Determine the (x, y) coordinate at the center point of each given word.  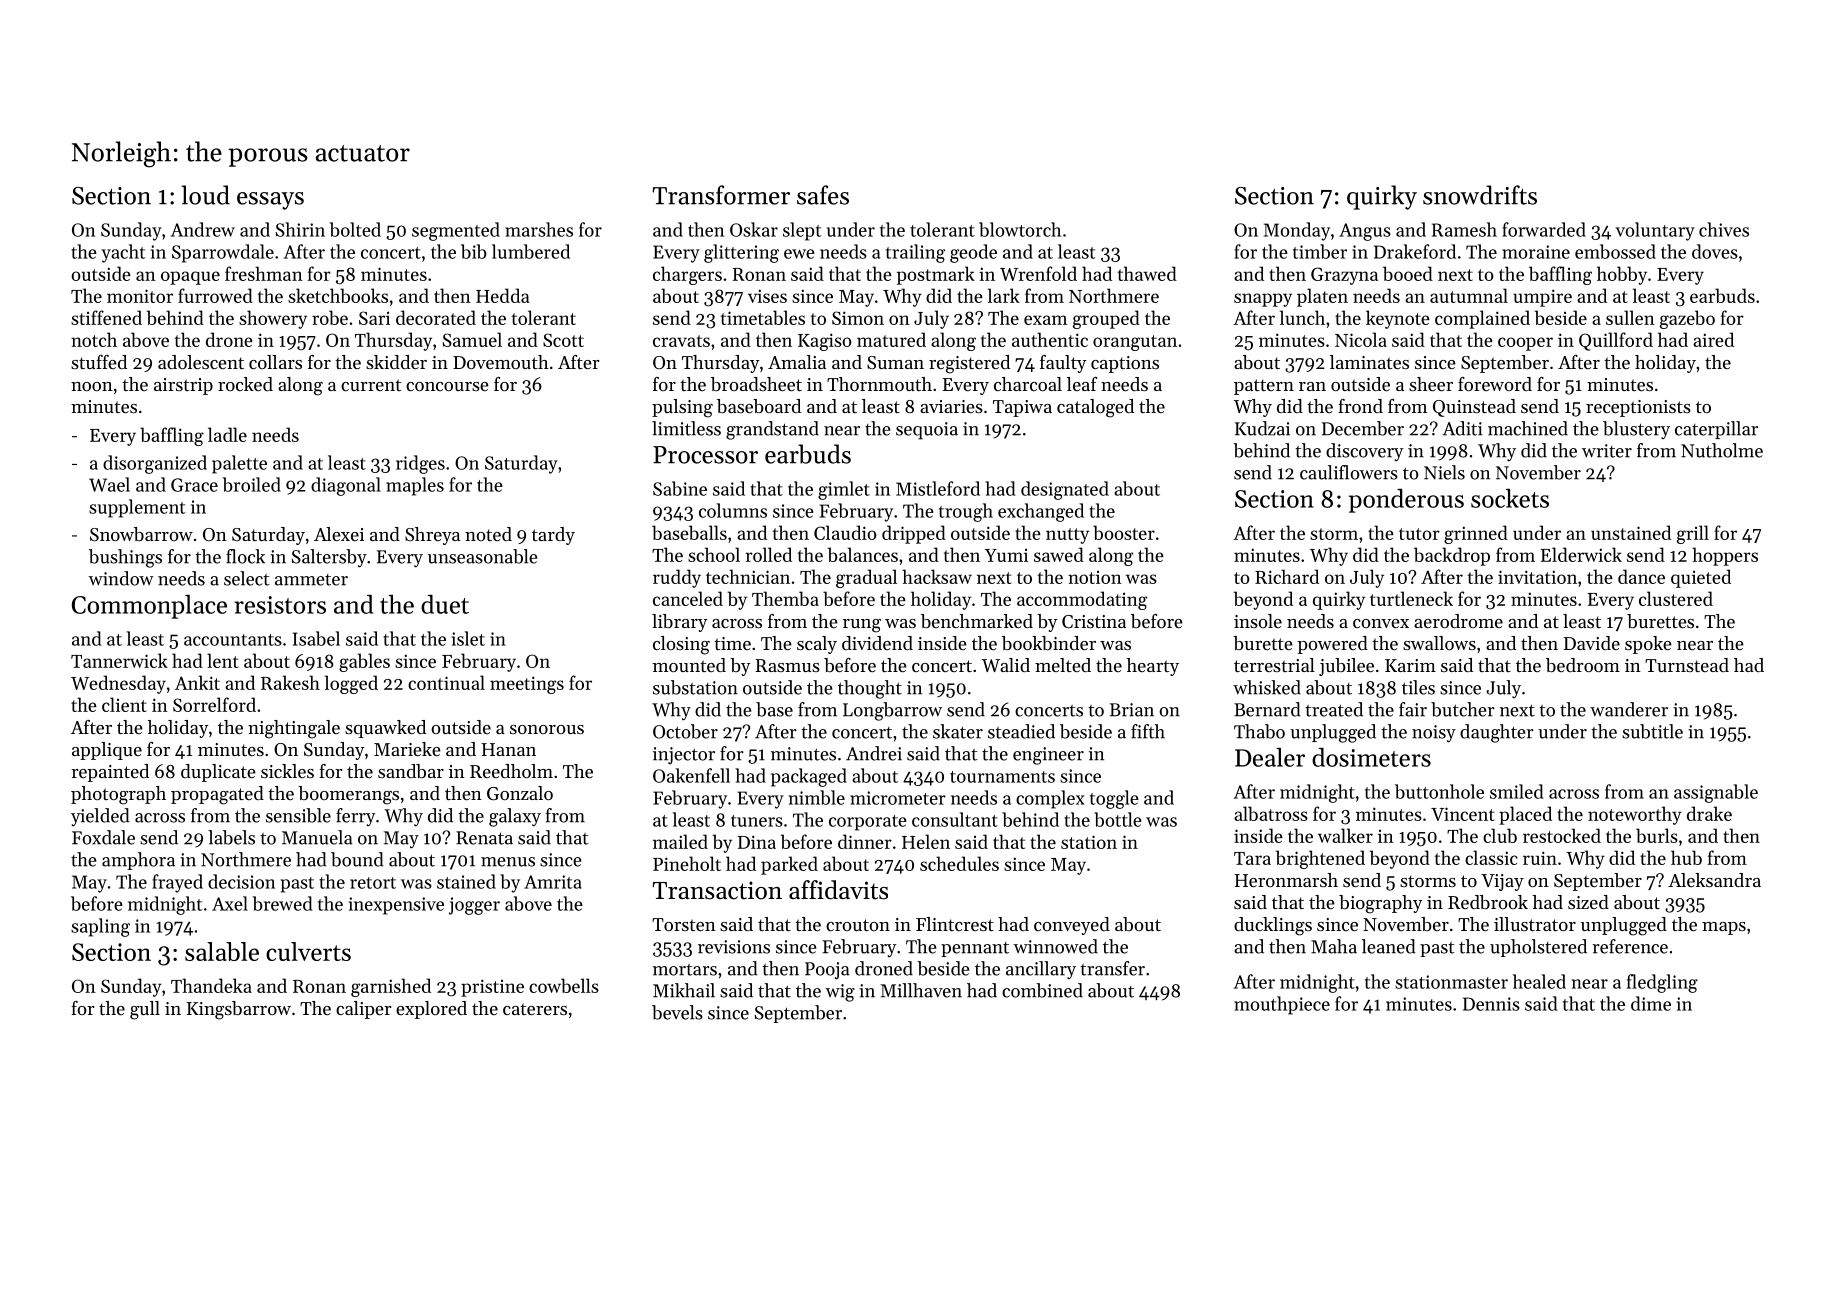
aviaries (951, 406)
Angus (1365, 232)
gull (145, 1010)
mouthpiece (1282, 1005)
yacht (123, 253)
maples (415, 486)
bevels (677, 1012)
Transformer (721, 195)
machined (1528, 428)
